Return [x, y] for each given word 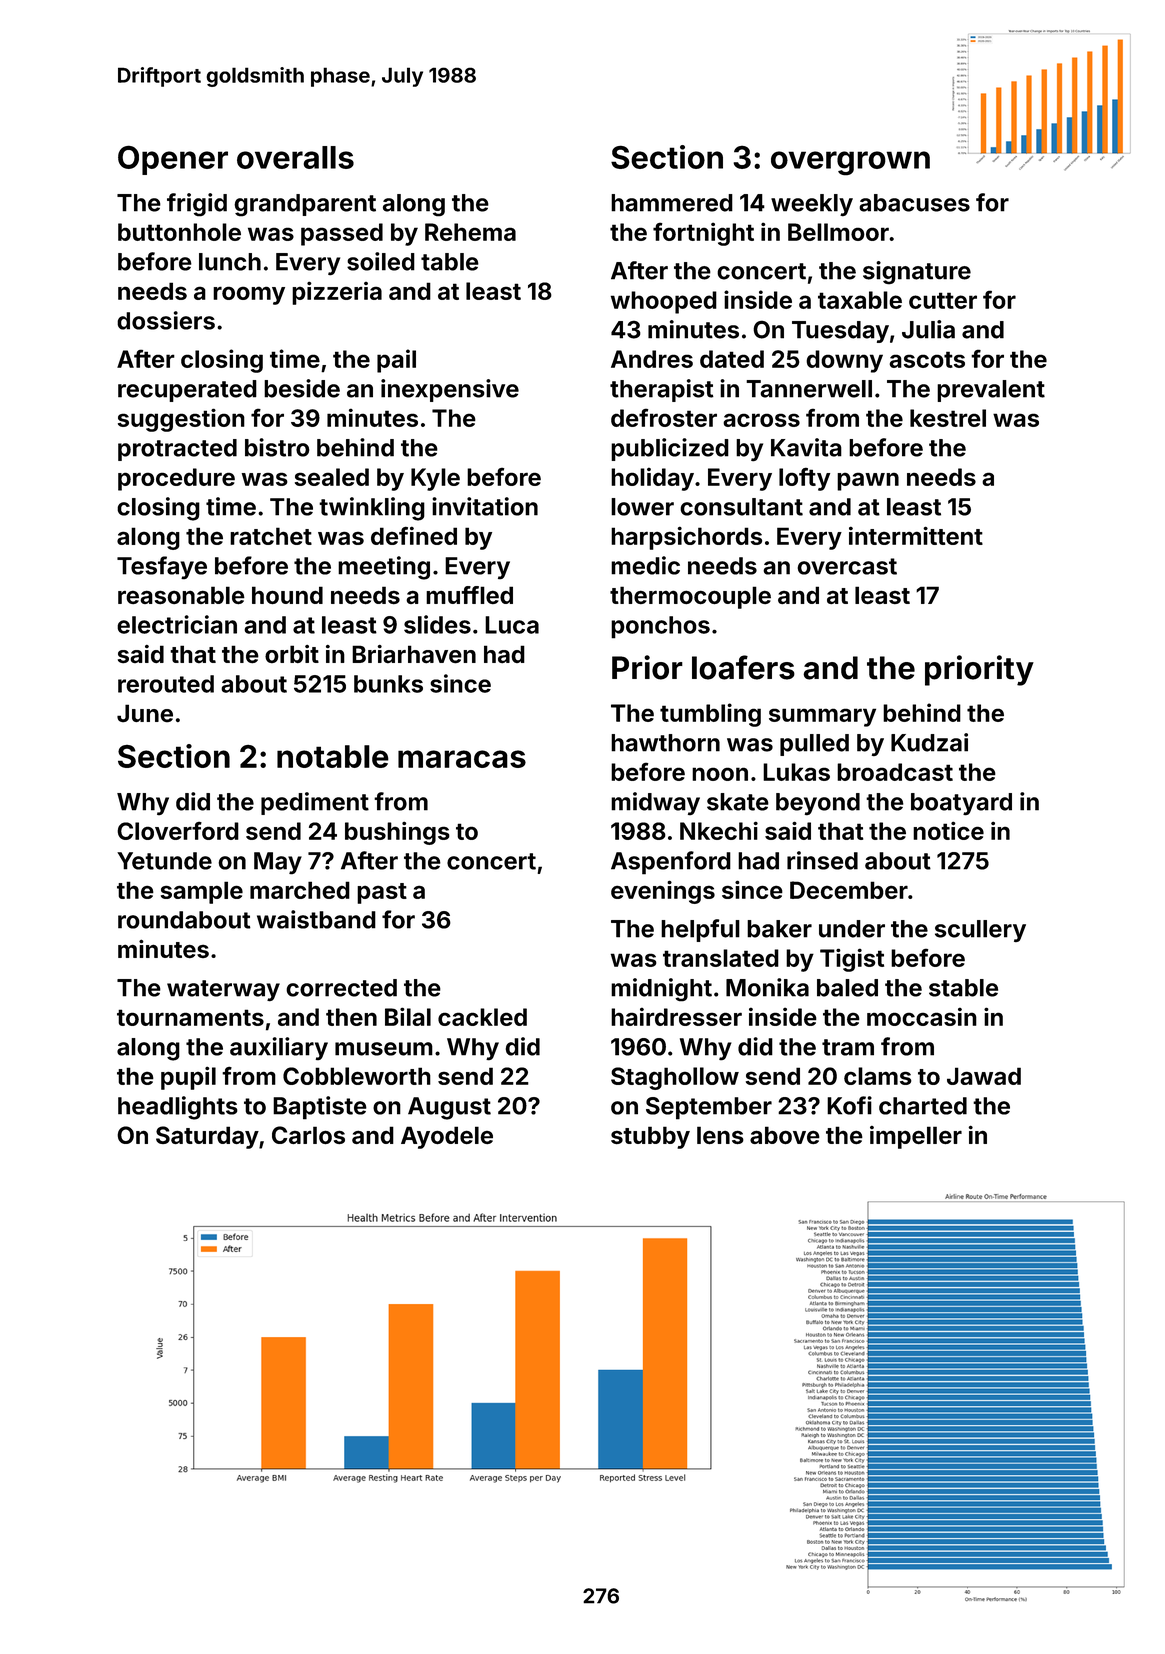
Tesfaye [162, 568]
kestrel [948, 418]
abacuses [914, 203]
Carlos [308, 1135]
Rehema [470, 232]
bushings [397, 833]
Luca [512, 625]
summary [822, 717]
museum [384, 1049]
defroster [664, 417]
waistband [316, 919]
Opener [173, 160]
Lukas [796, 772]
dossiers [166, 320]
